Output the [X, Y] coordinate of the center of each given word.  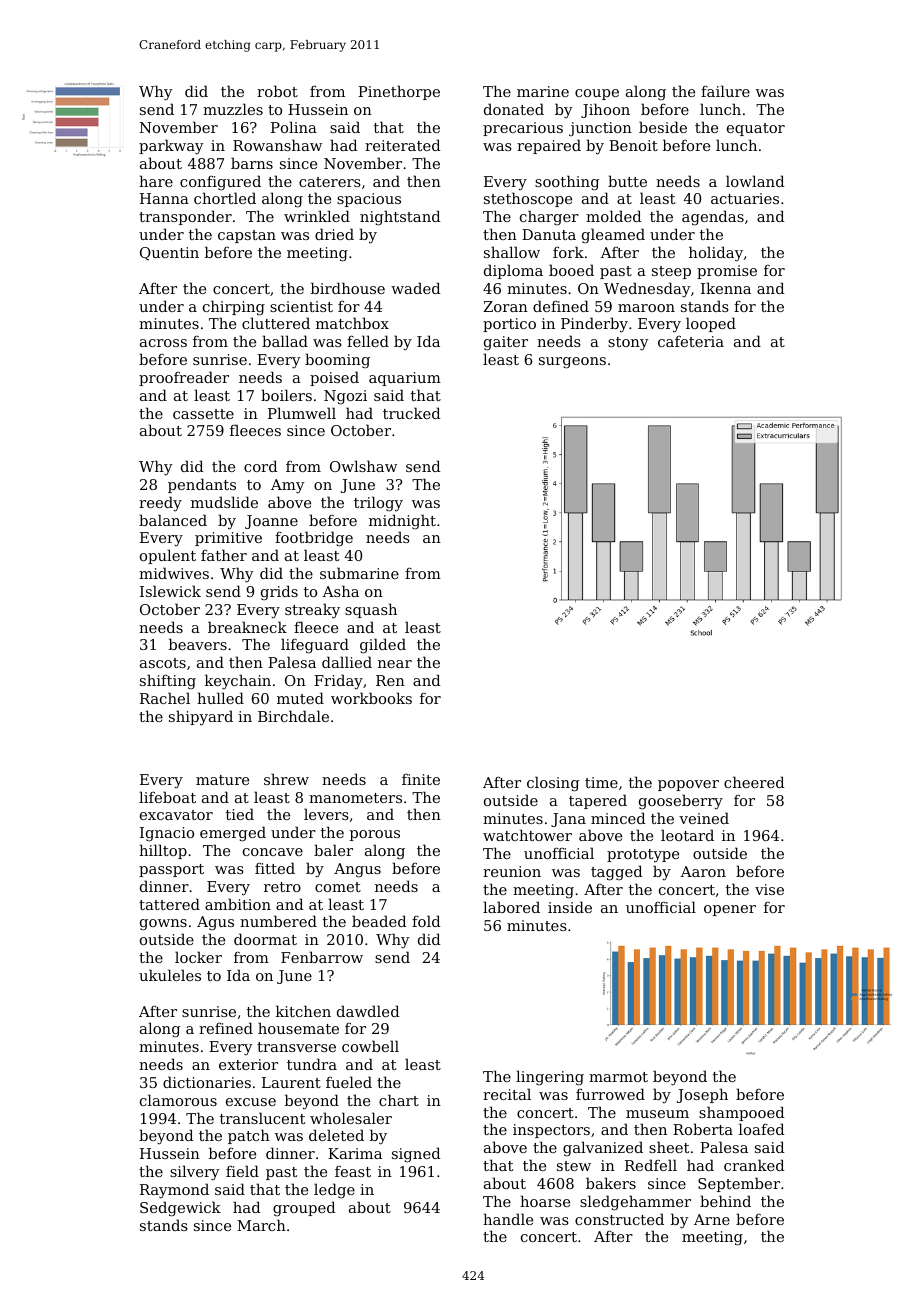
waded [416, 288]
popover [688, 785]
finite [421, 779]
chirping [234, 308]
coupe [597, 94]
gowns [163, 925]
